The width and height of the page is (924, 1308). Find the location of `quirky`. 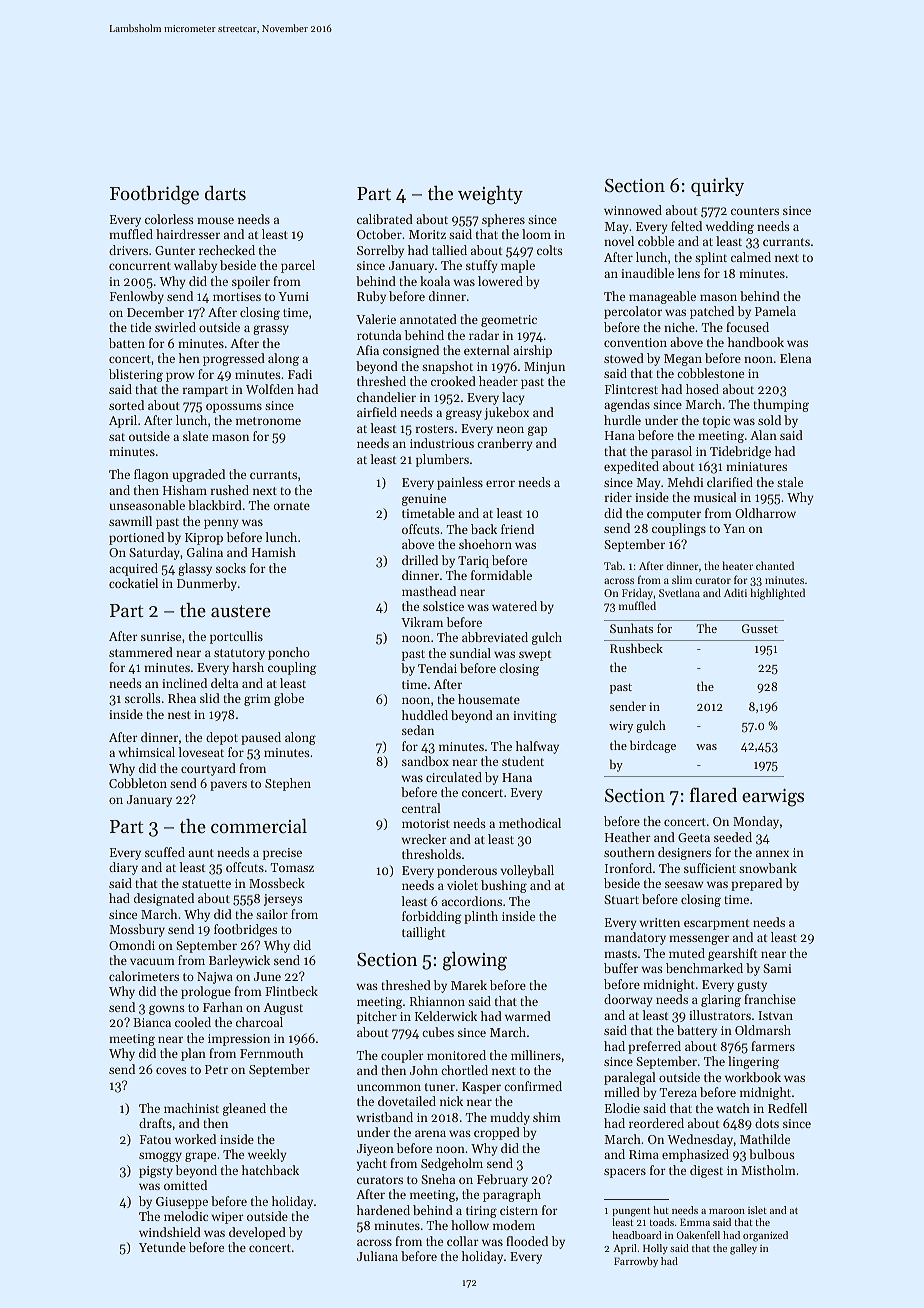

quirky is located at coordinates (717, 187).
